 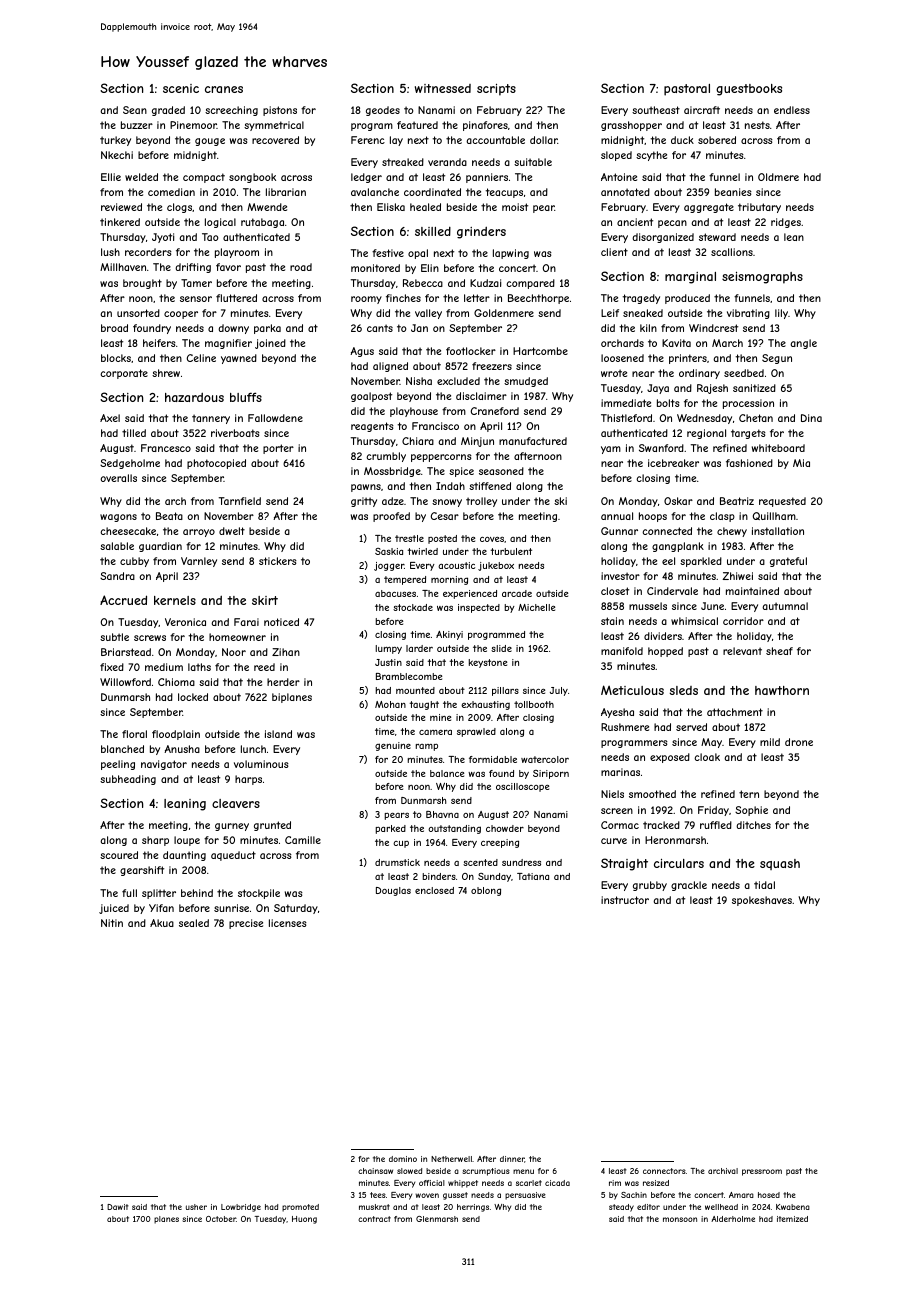 What do you see at coordinates (792, 1219) in the screenshot?
I see `itemized` at bounding box center [792, 1219].
